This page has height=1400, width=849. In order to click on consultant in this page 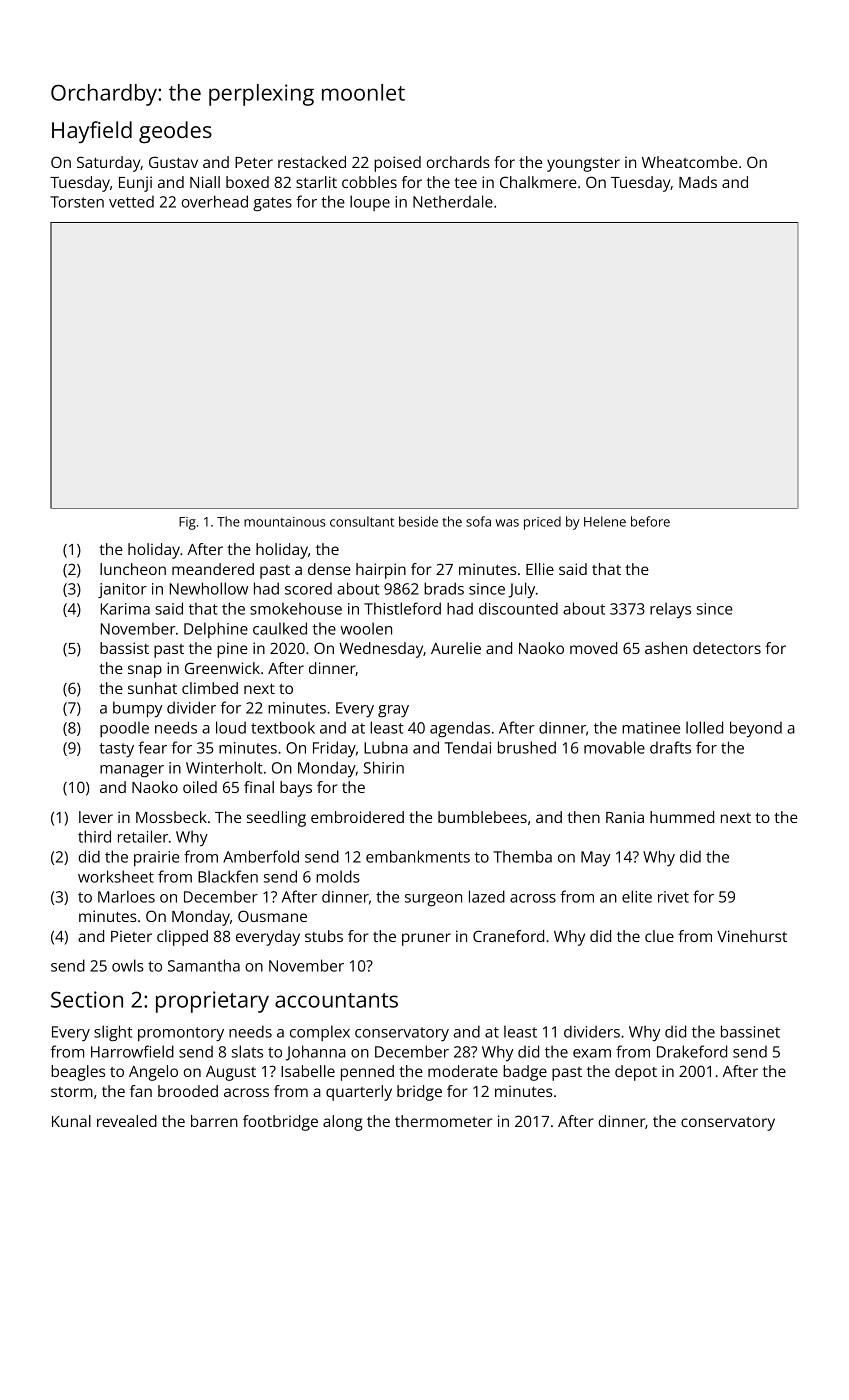, I will do `click(362, 521)`.
